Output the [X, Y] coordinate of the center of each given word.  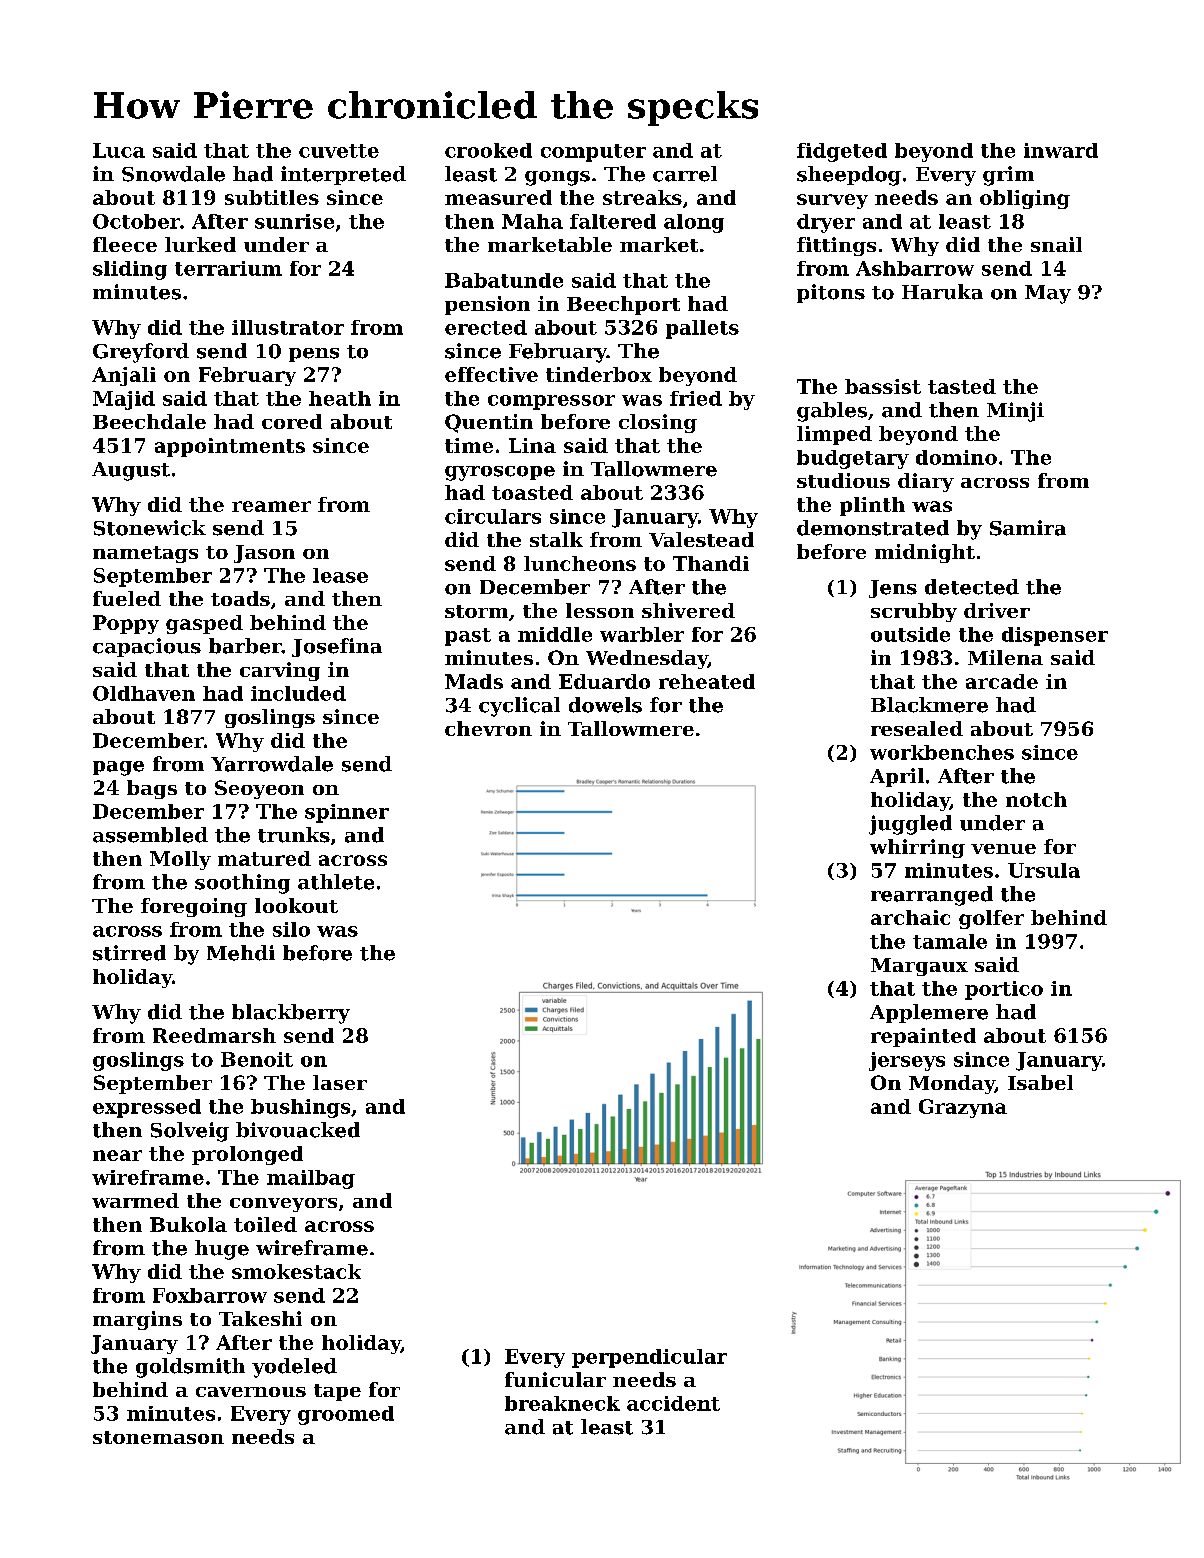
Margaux [919, 967]
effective [491, 374]
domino [956, 457]
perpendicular [649, 1358]
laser [340, 1082]
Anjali [124, 376]
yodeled [294, 1368]
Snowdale [173, 174]
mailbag [311, 1179]
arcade [1002, 681]
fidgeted [842, 152]
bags [152, 789]
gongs [557, 178]
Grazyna [963, 1108]
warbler [642, 634]
